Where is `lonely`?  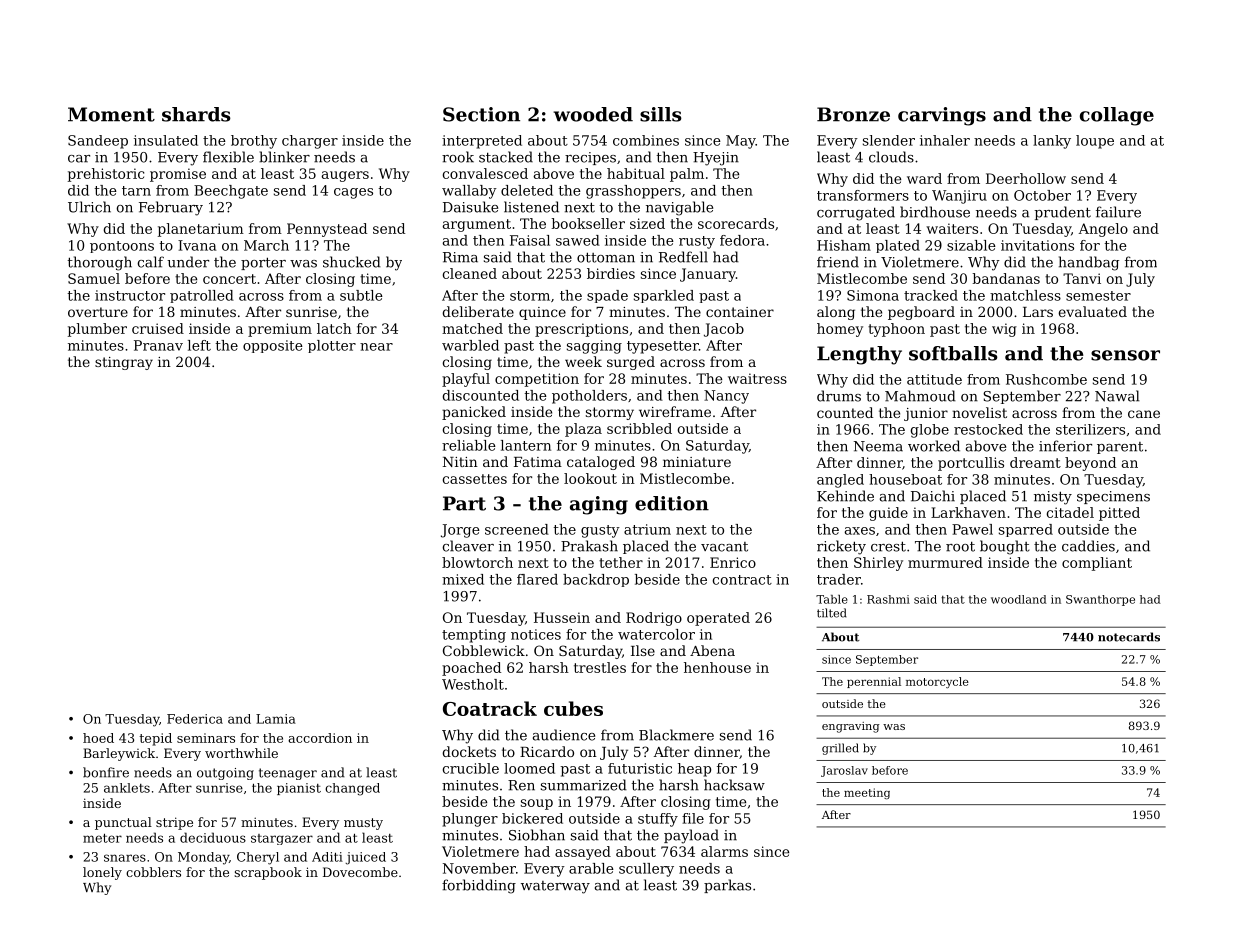 lonely is located at coordinates (102, 873).
